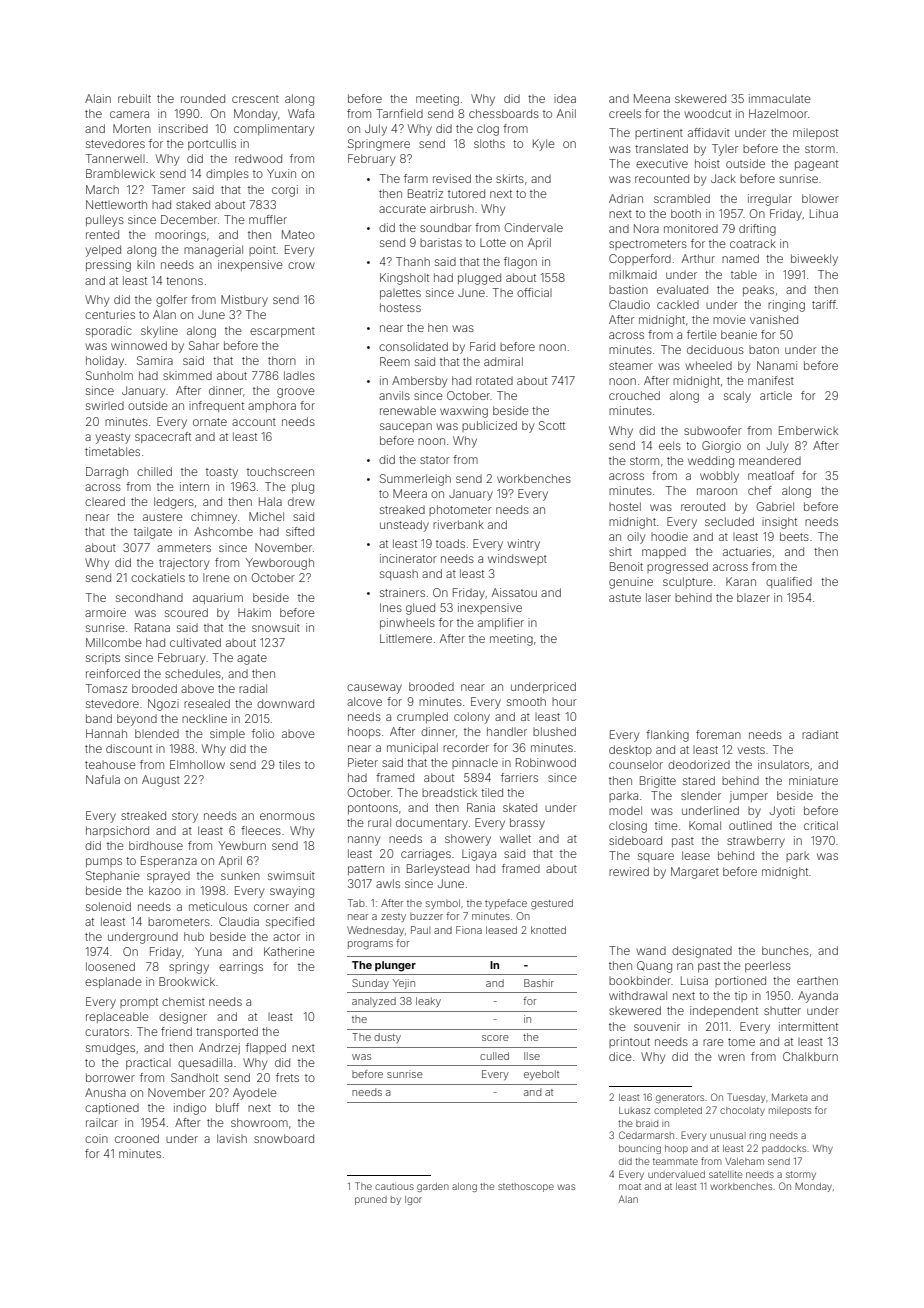  I want to click on Littlemere, so click(406, 638).
